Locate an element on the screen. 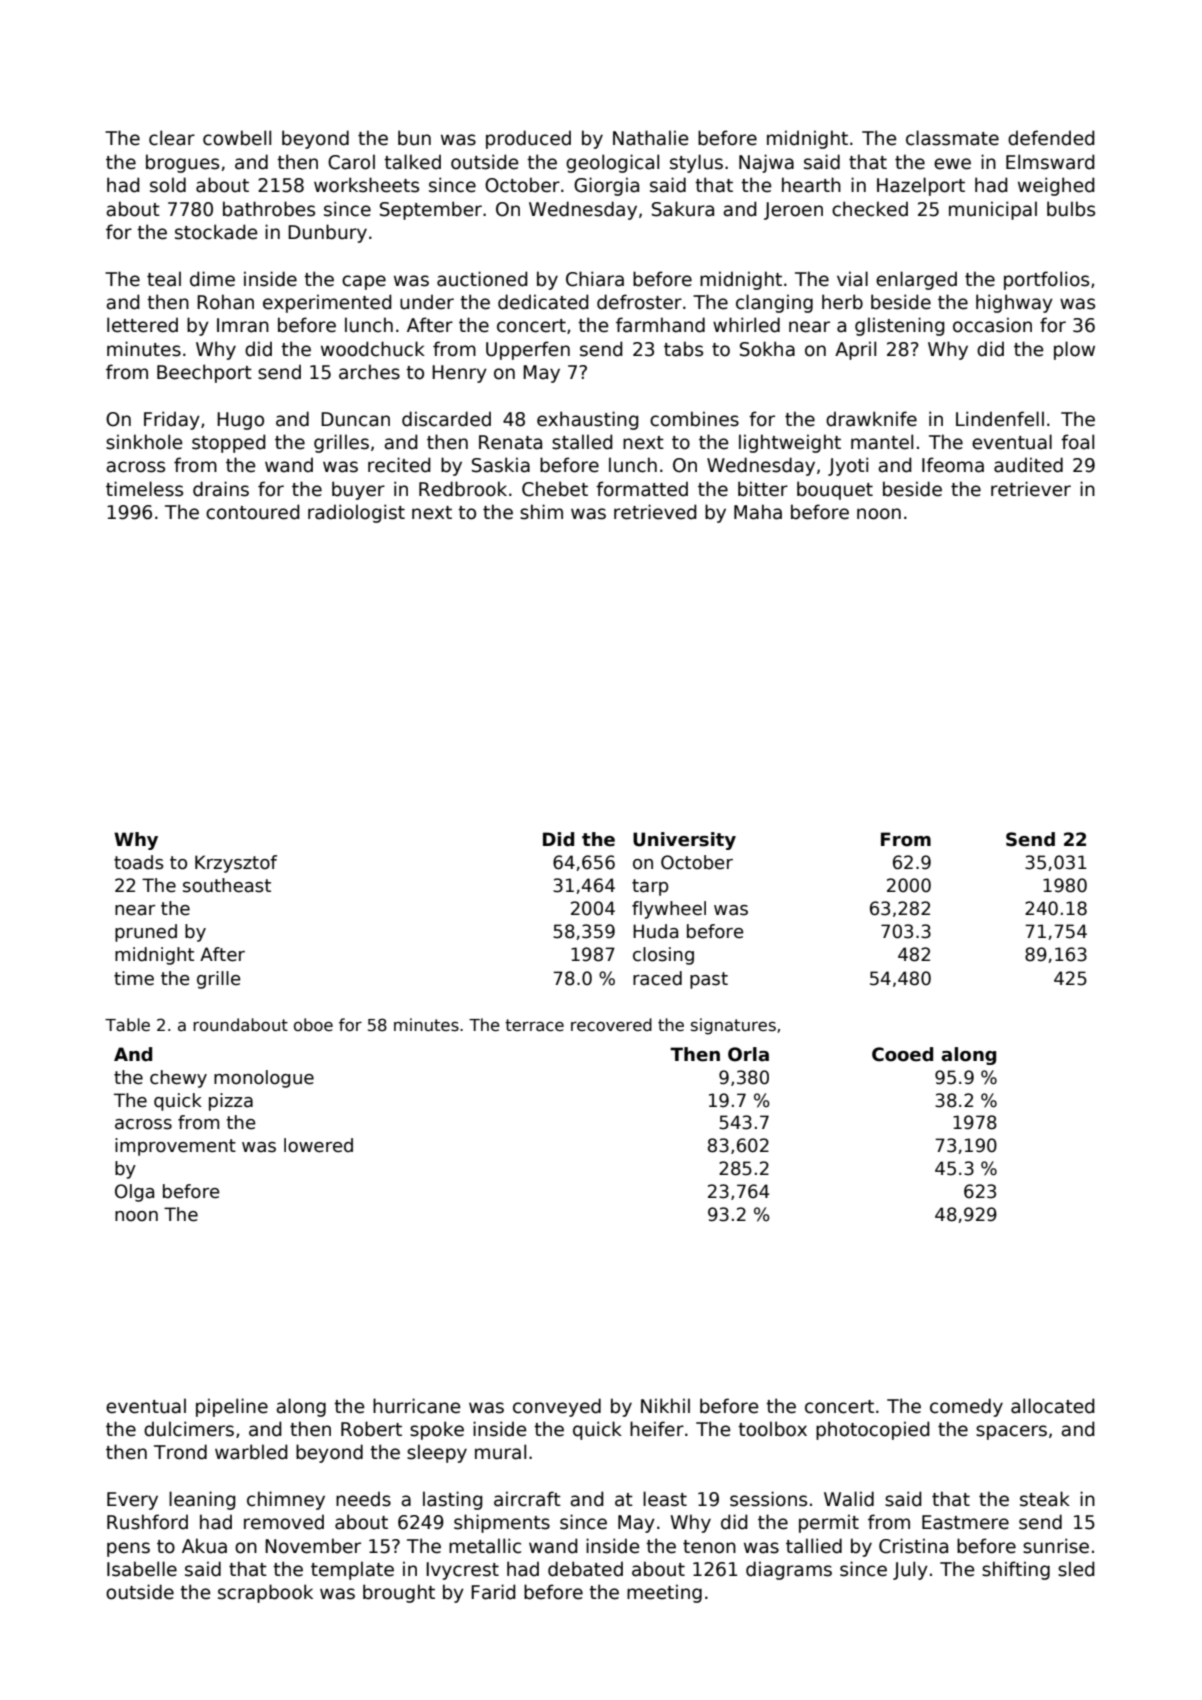 Image resolution: width=1202 pixels, height=1700 pixels. conveyed is located at coordinates (557, 1407).
